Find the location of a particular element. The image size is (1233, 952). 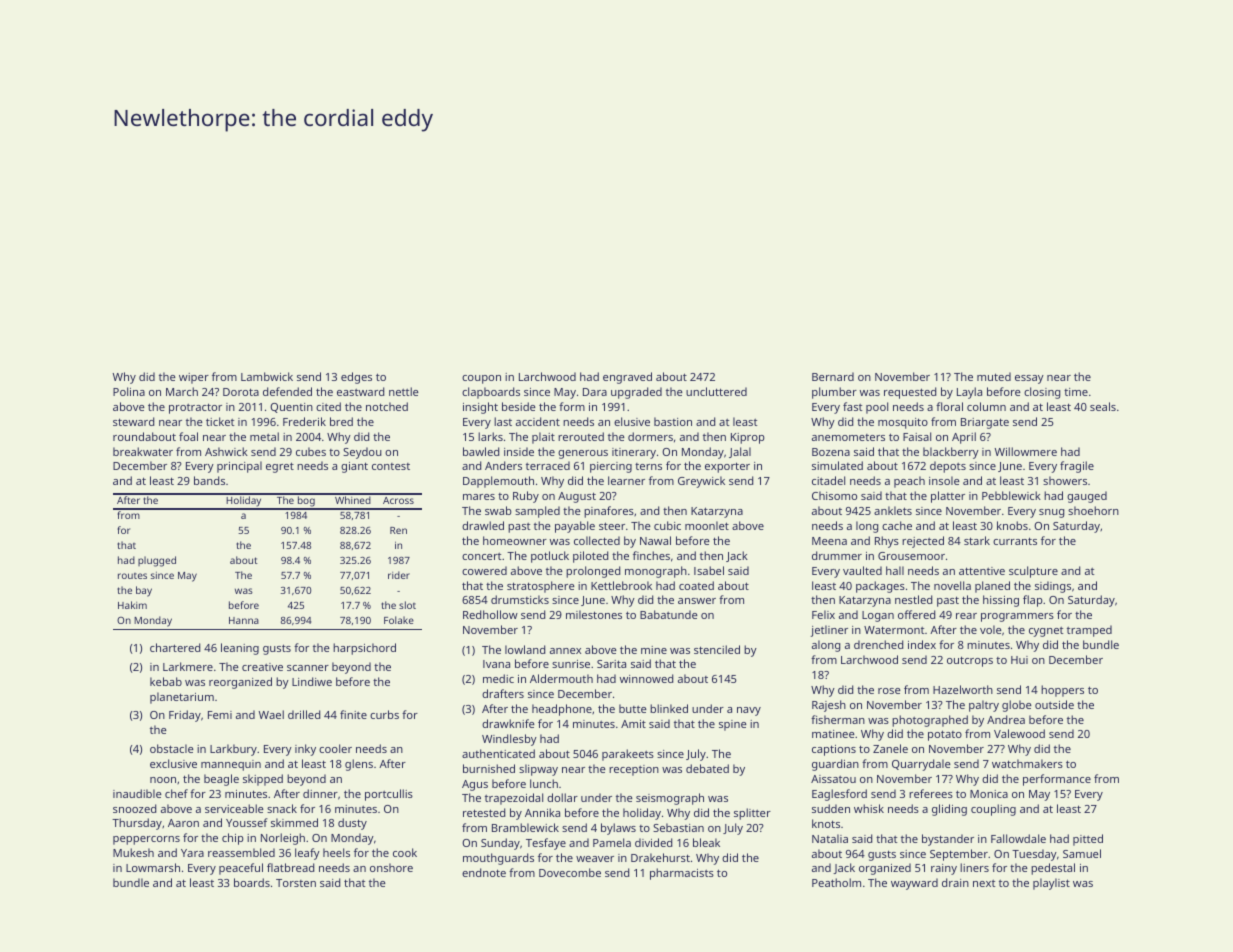

coupon is located at coordinates (481, 379).
